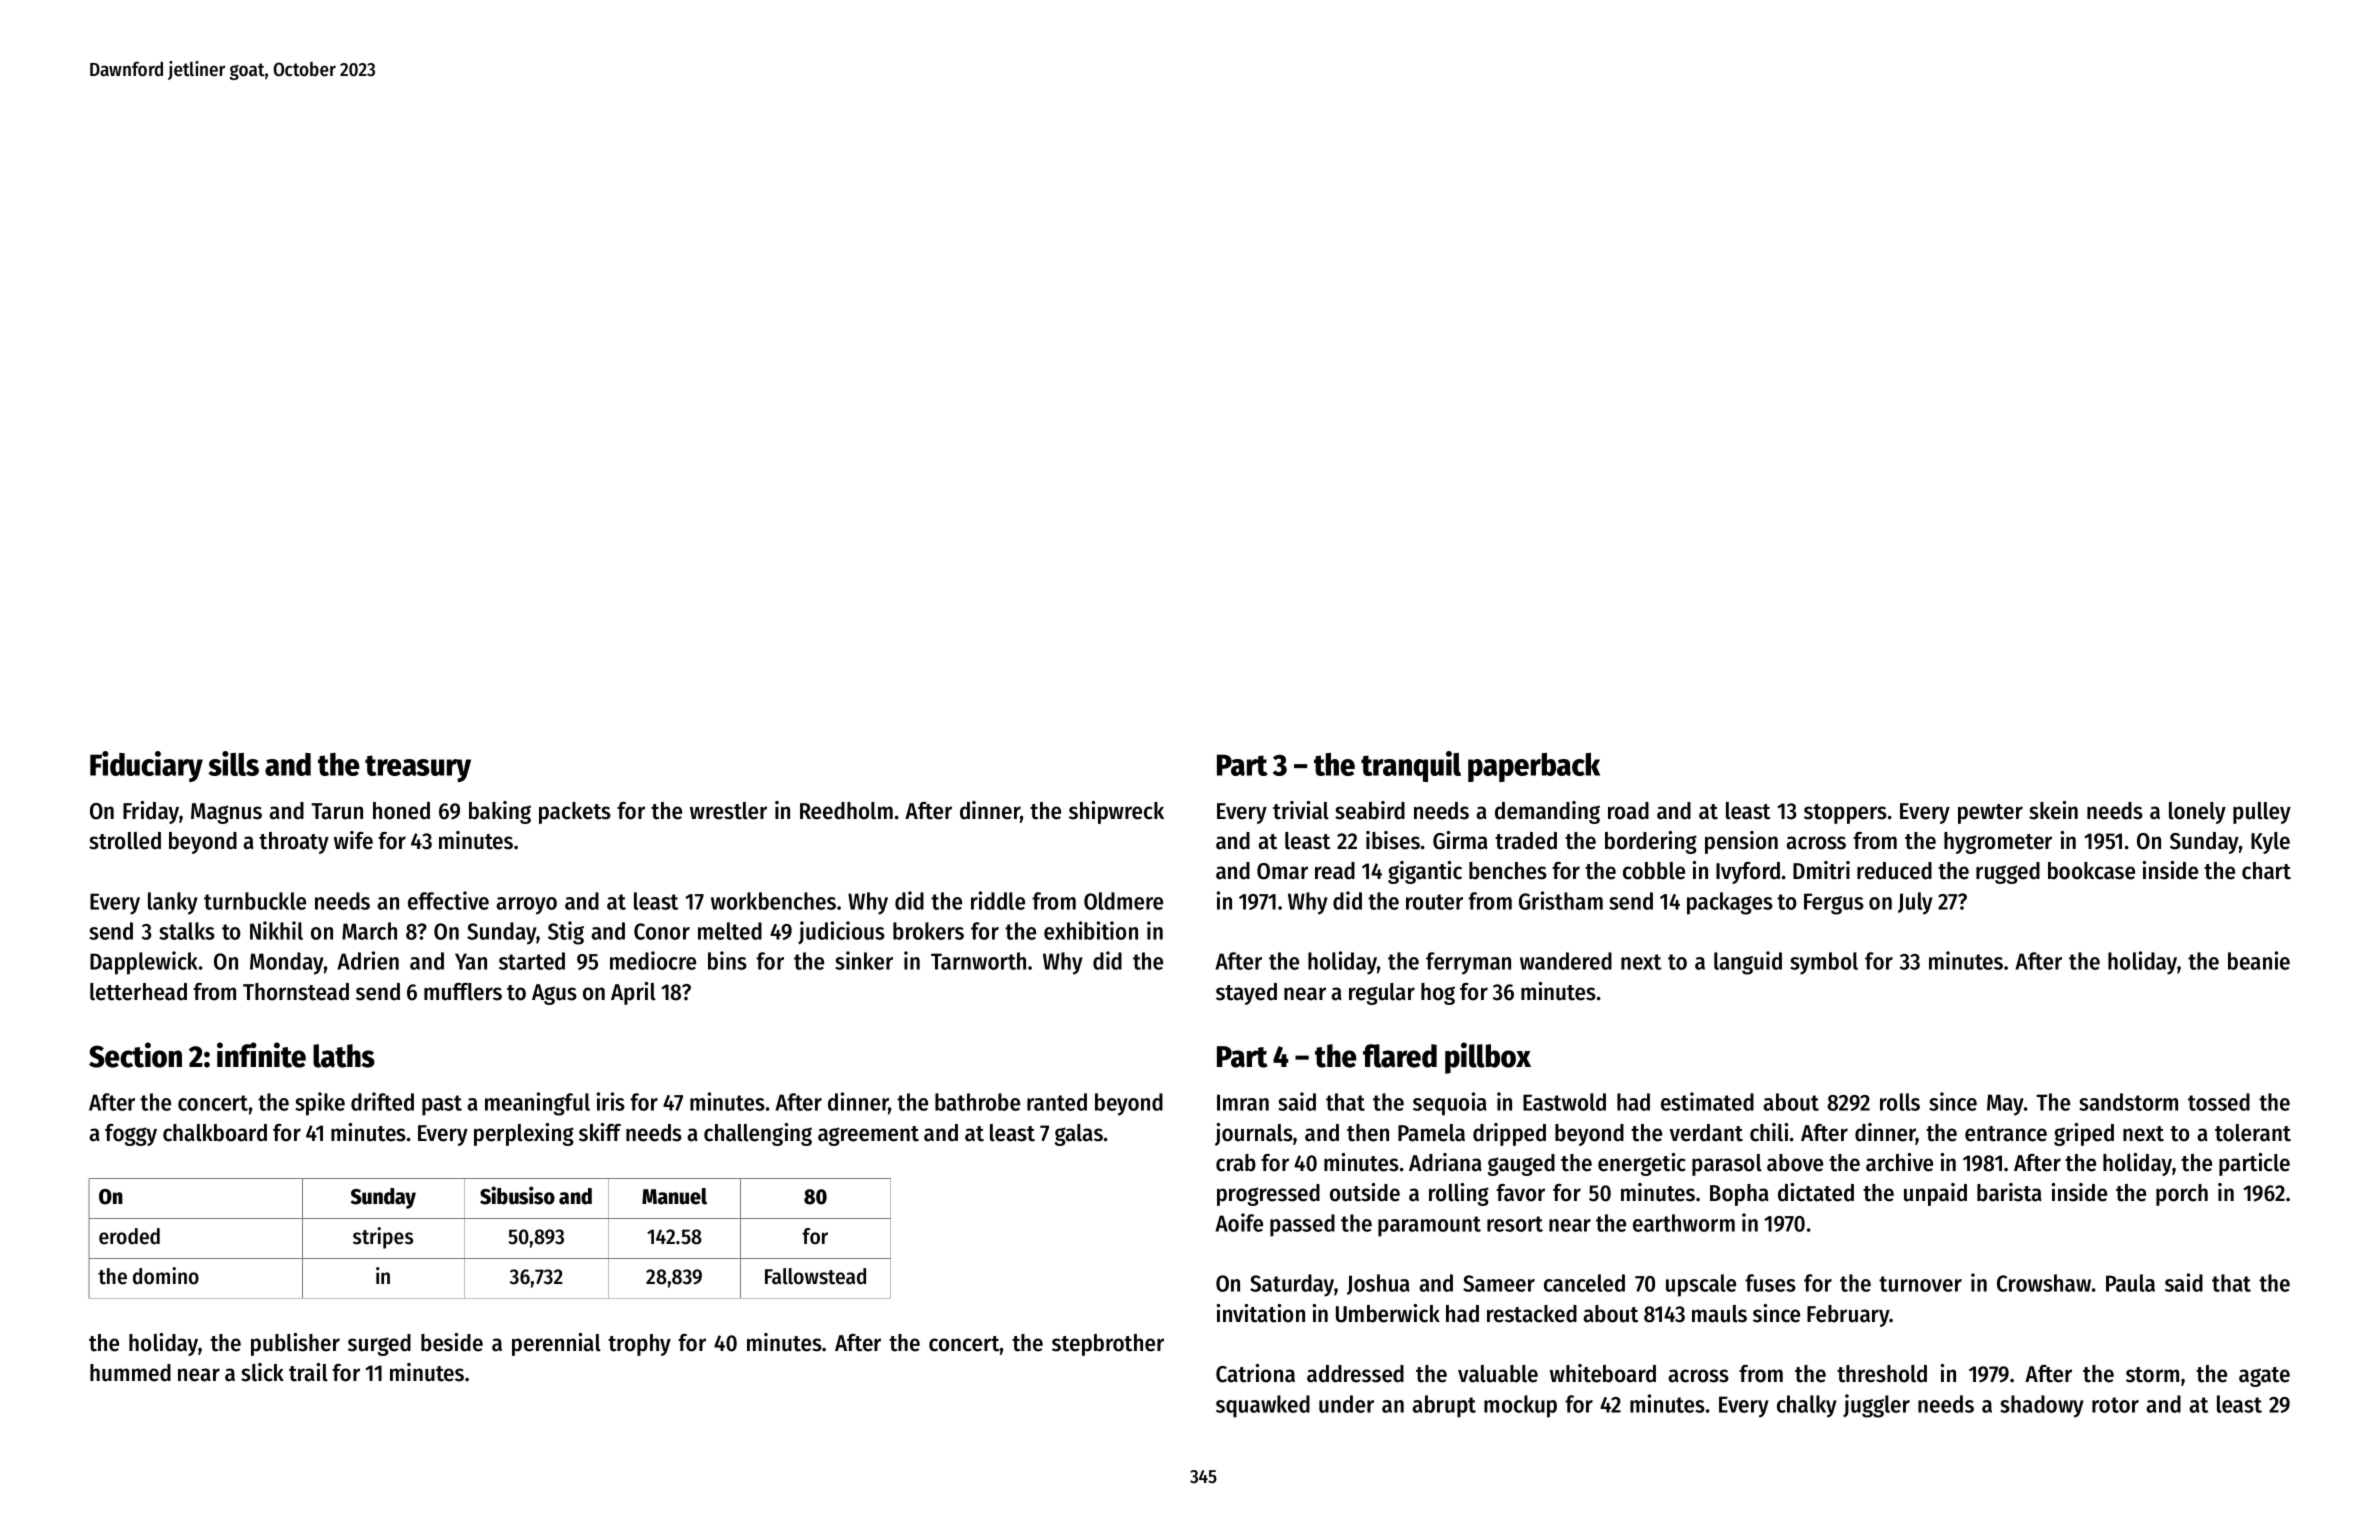  What do you see at coordinates (379, 1345) in the screenshot?
I see `surged` at bounding box center [379, 1345].
